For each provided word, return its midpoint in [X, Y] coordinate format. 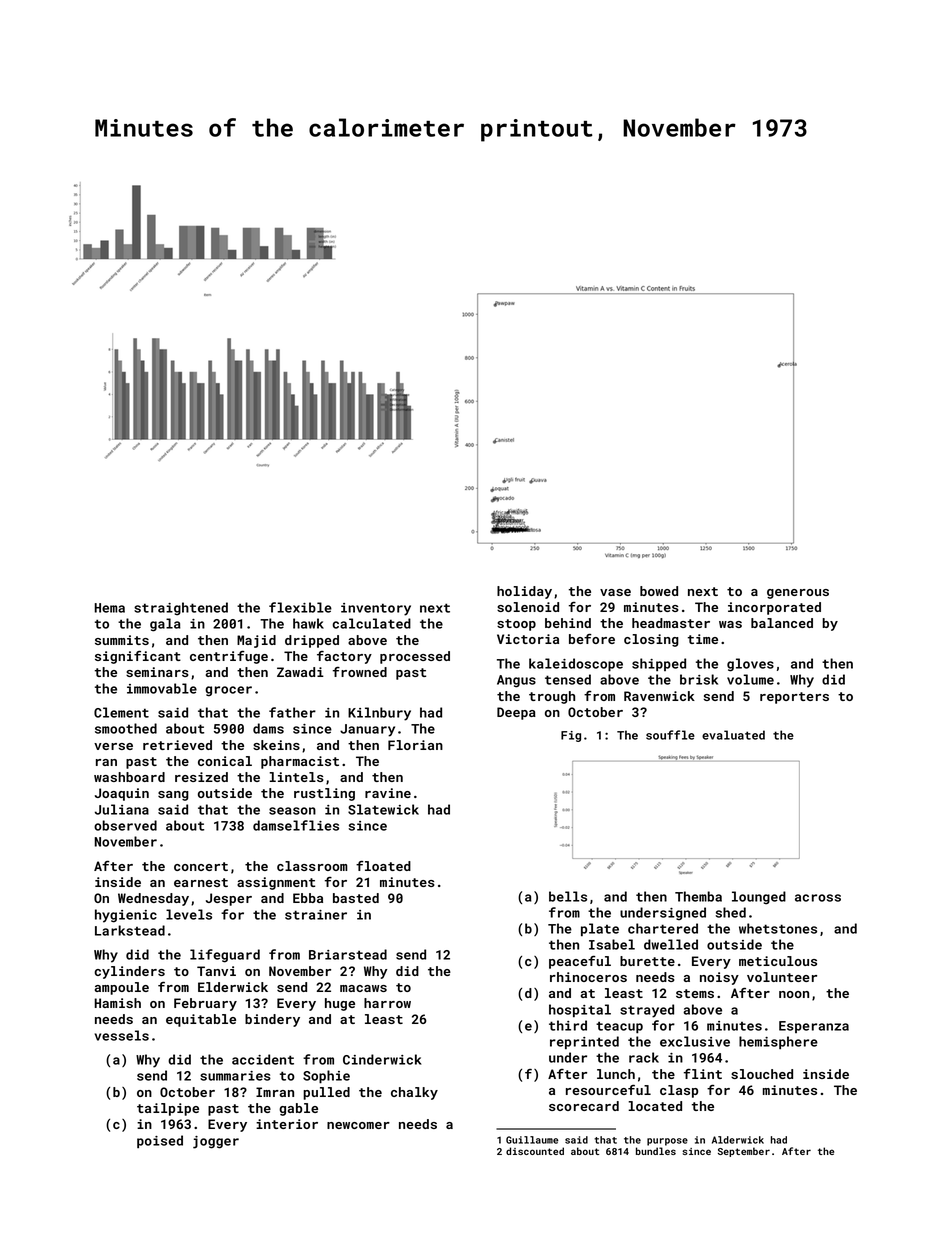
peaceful [580, 962]
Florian [415, 745]
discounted [535, 1151]
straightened [181, 609]
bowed [659, 591]
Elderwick [233, 987]
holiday [524, 592]
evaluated [733, 735]
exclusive [695, 1041]
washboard [129, 777]
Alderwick [738, 1140]
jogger [216, 1142]
